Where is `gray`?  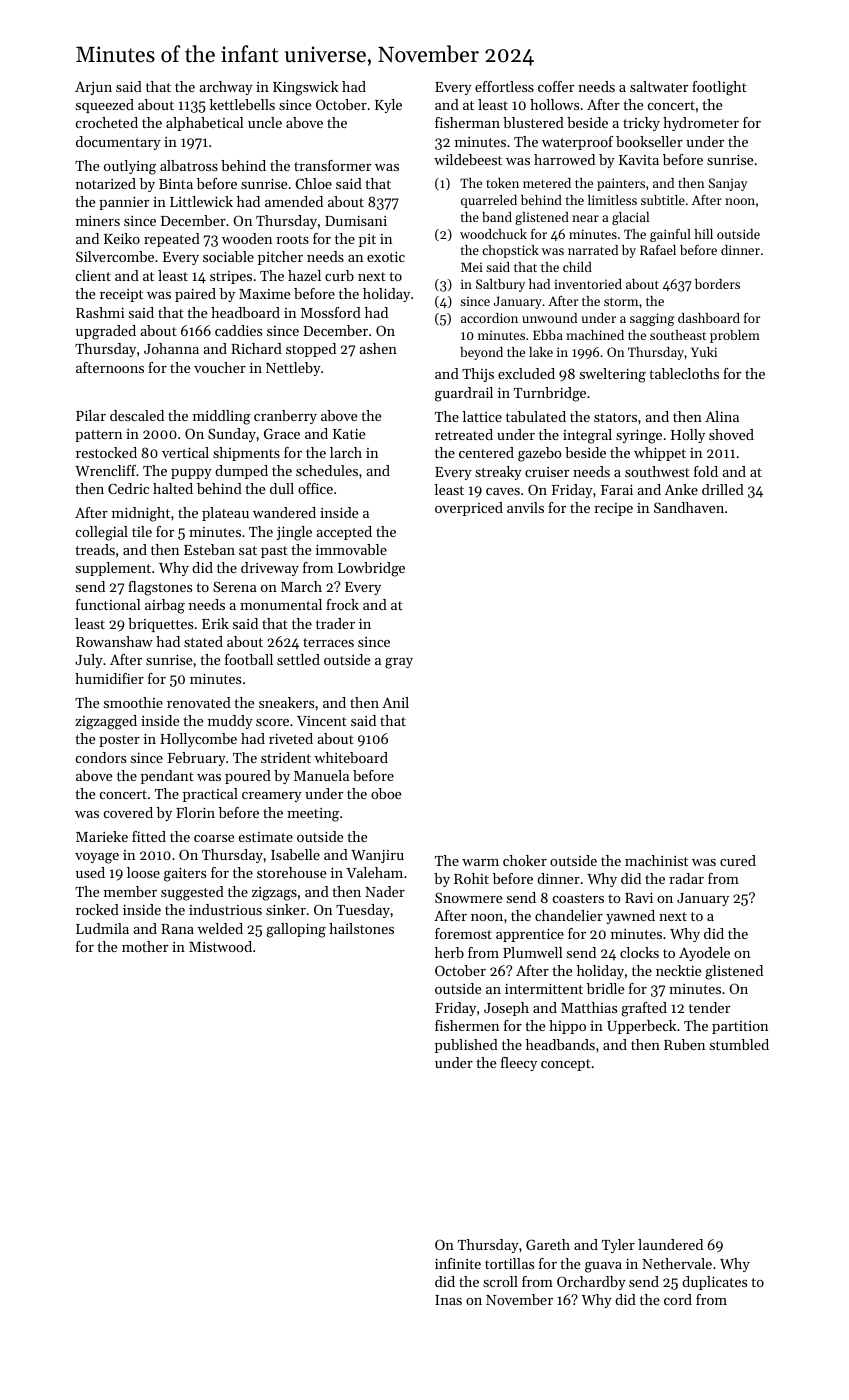
gray is located at coordinates (399, 663).
